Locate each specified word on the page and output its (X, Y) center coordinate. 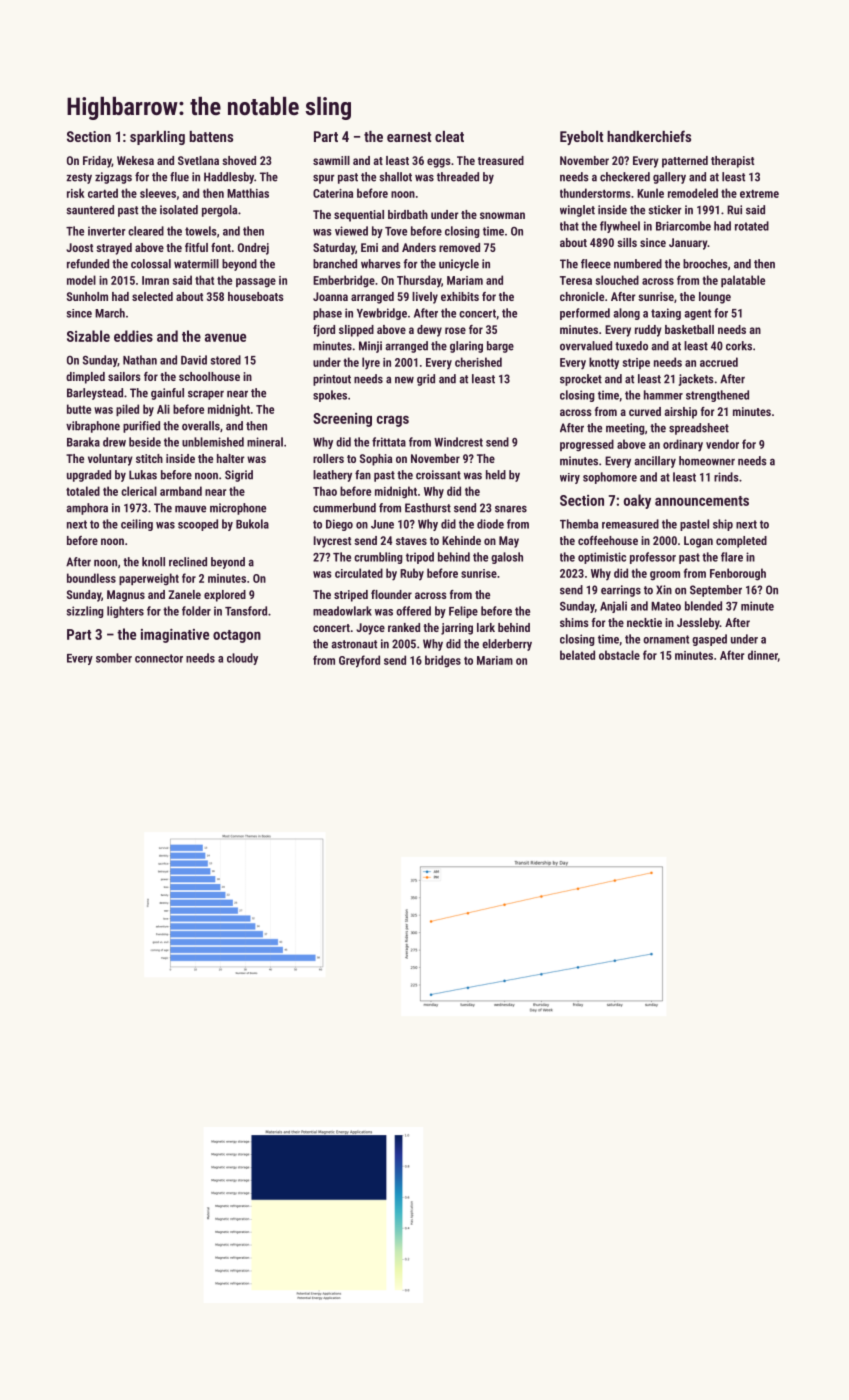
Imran (155, 280)
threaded (458, 177)
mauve (190, 509)
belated (577, 655)
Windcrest (458, 442)
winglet (577, 211)
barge (500, 347)
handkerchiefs (649, 136)
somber (114, 658)
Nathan (140, 360)
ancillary (655, 462)
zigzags (113, 178)
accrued (719, 362)
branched (335, 264)
